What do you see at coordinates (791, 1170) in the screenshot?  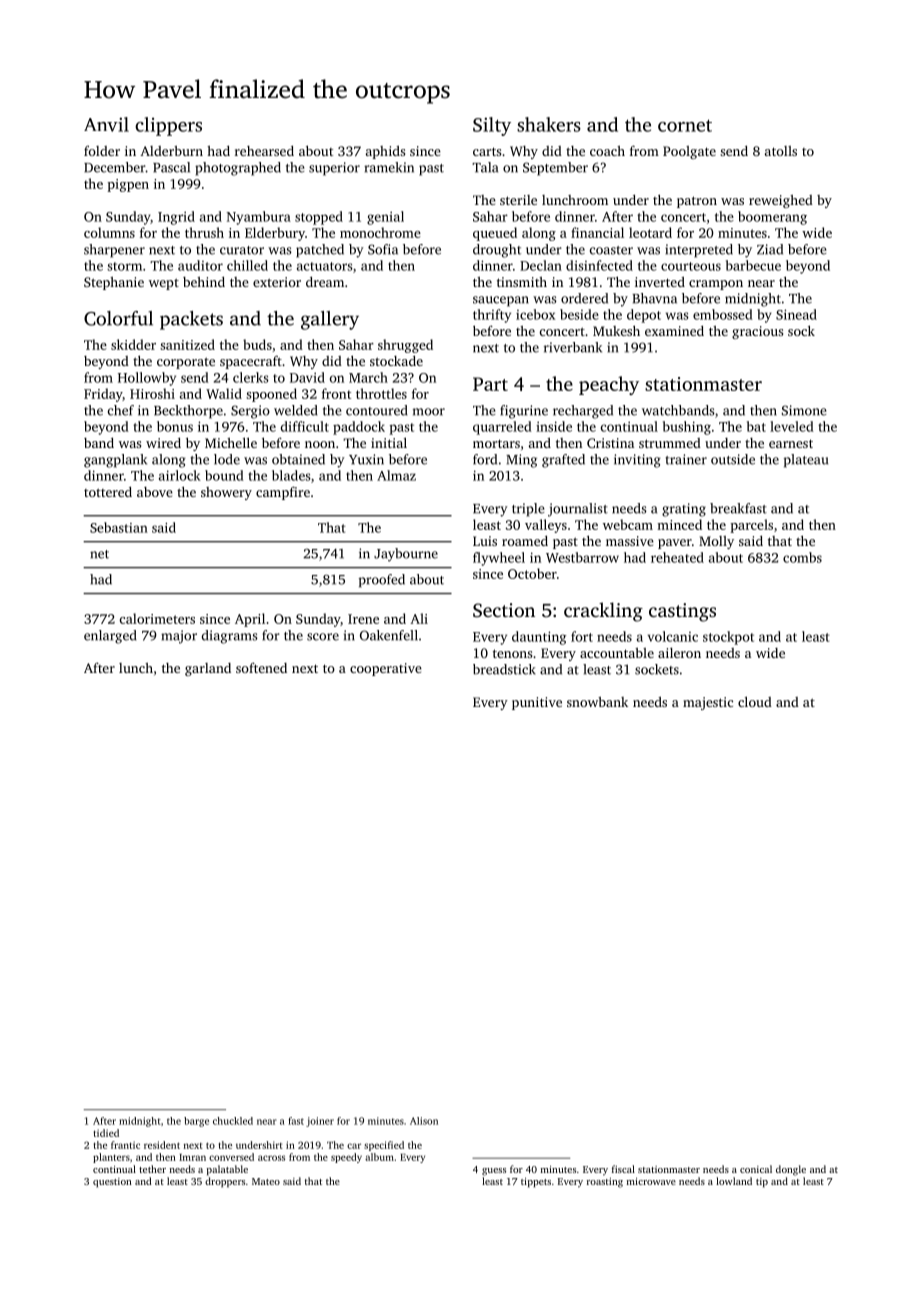 I see `dongle` at bounding box center [791, 1170].
